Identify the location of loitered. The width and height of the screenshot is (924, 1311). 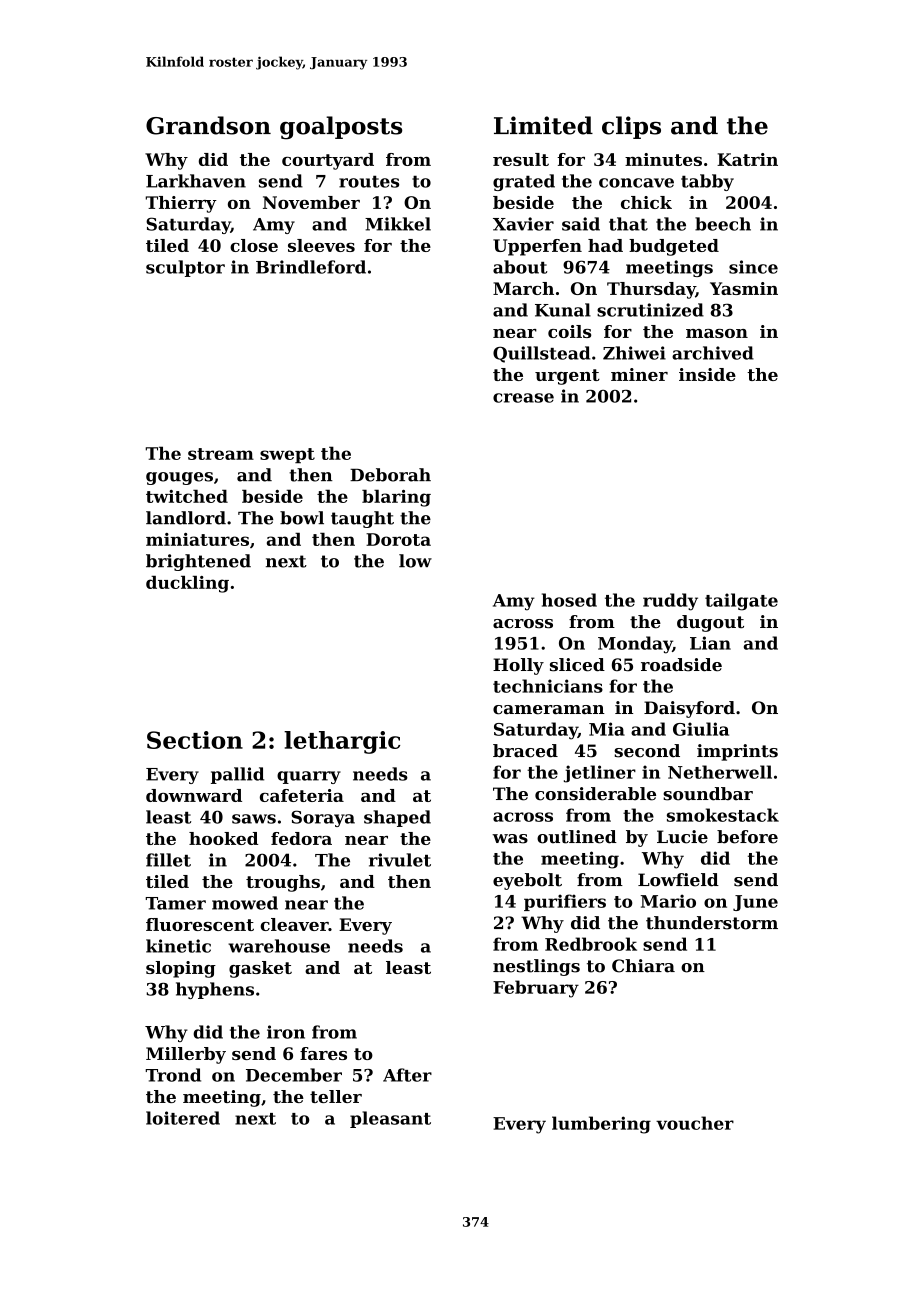
(183, 1118).
